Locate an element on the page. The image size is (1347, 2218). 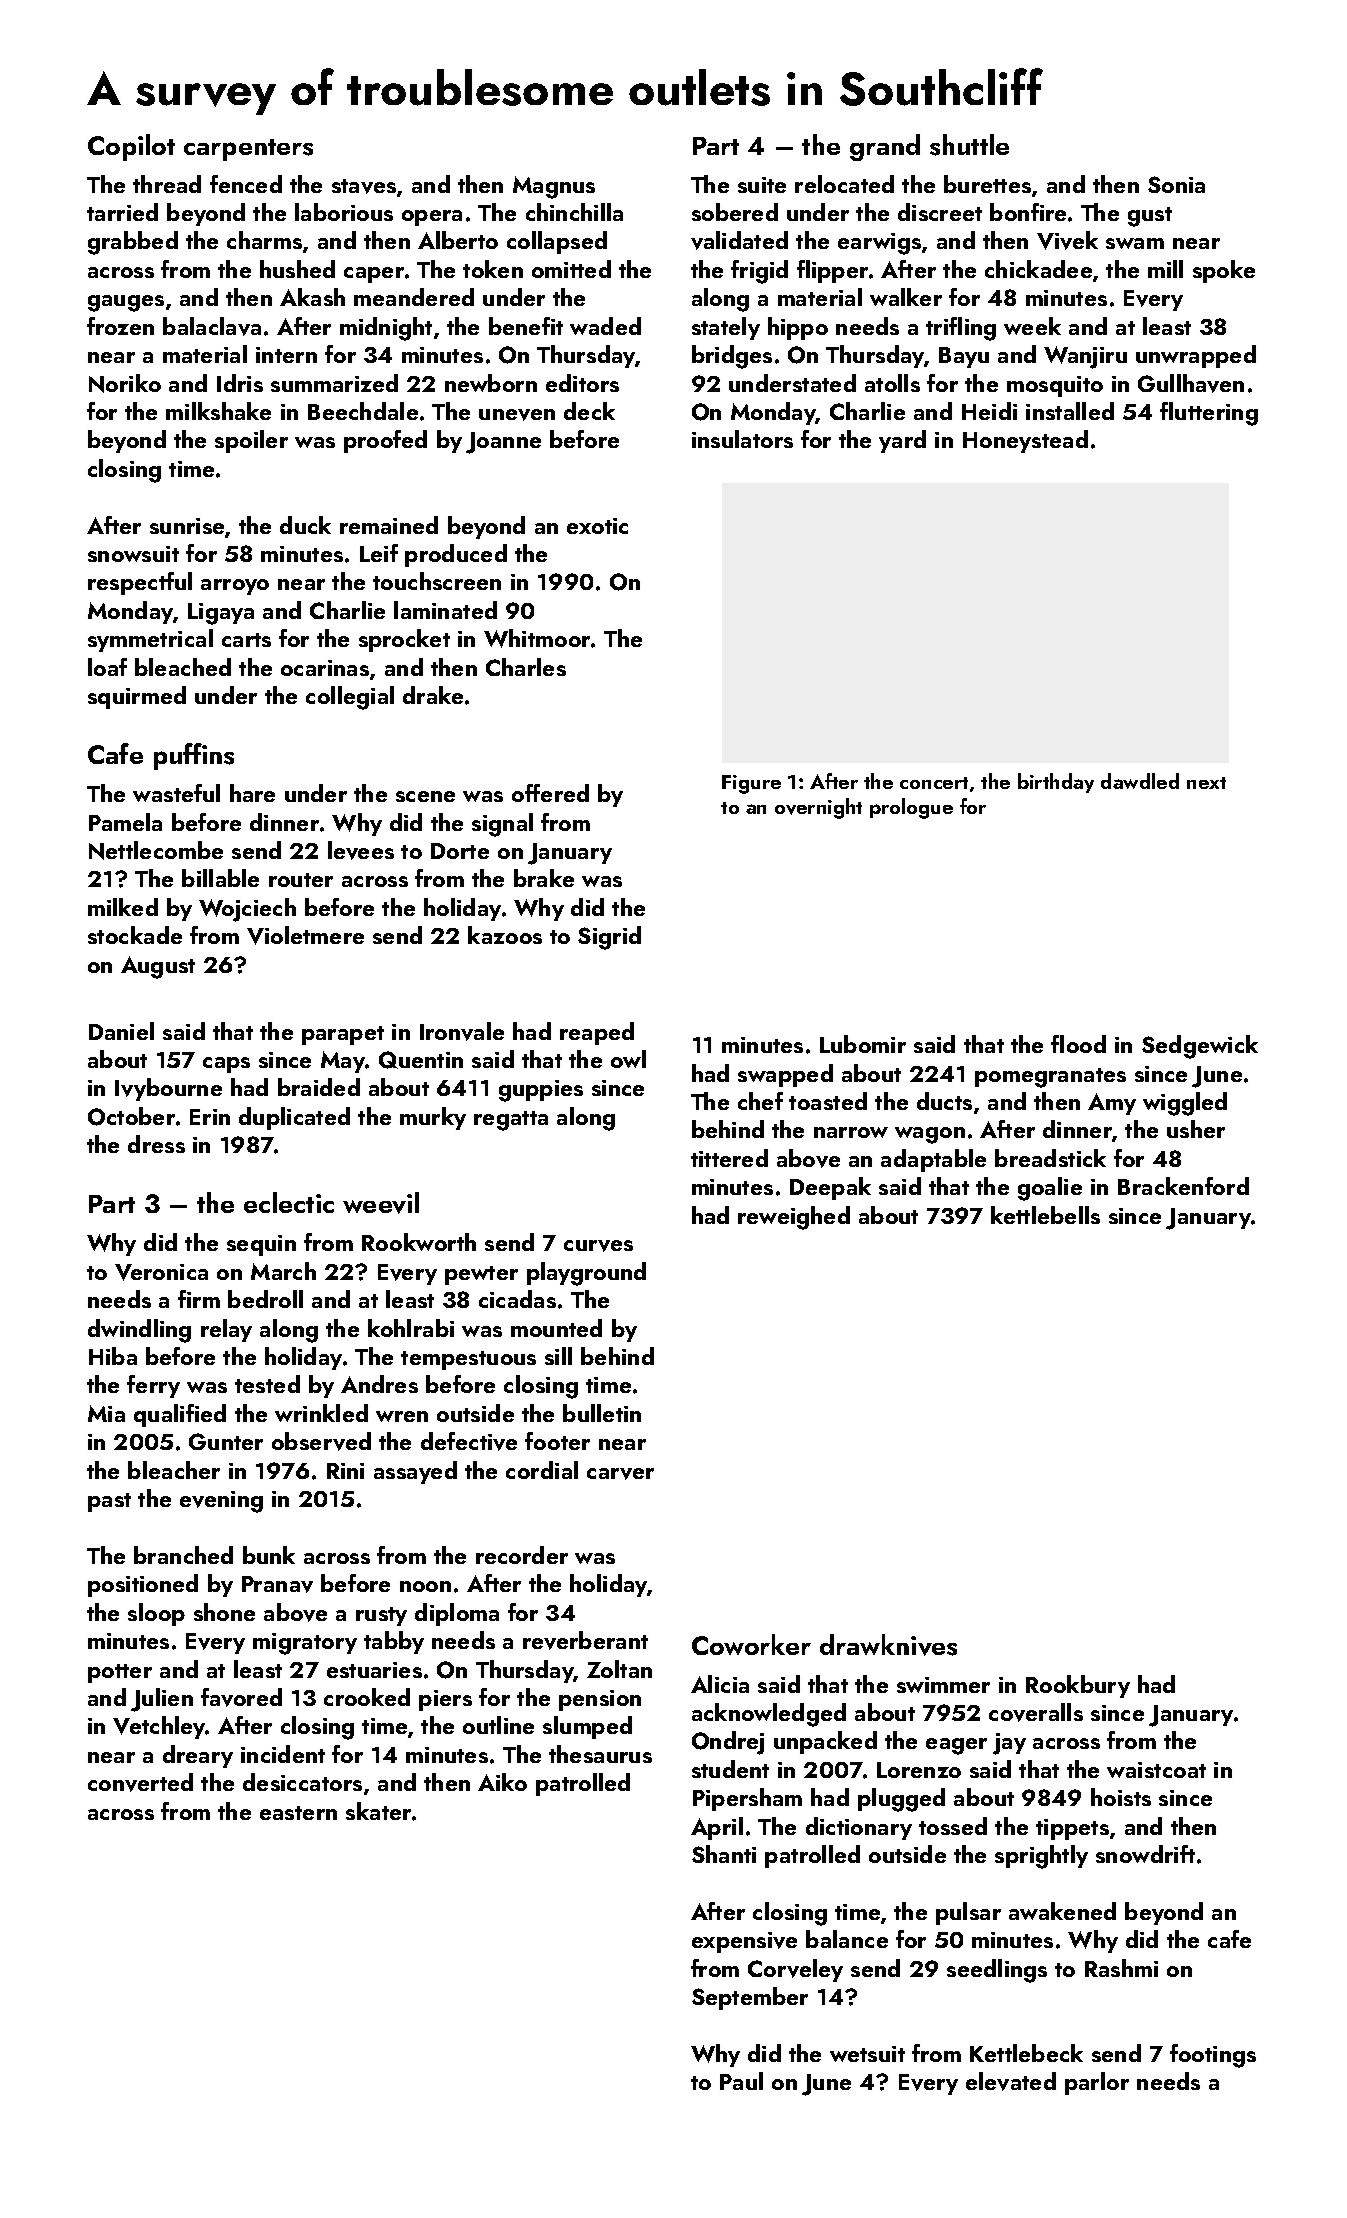
converted is located at coordinates (140, 1782).
